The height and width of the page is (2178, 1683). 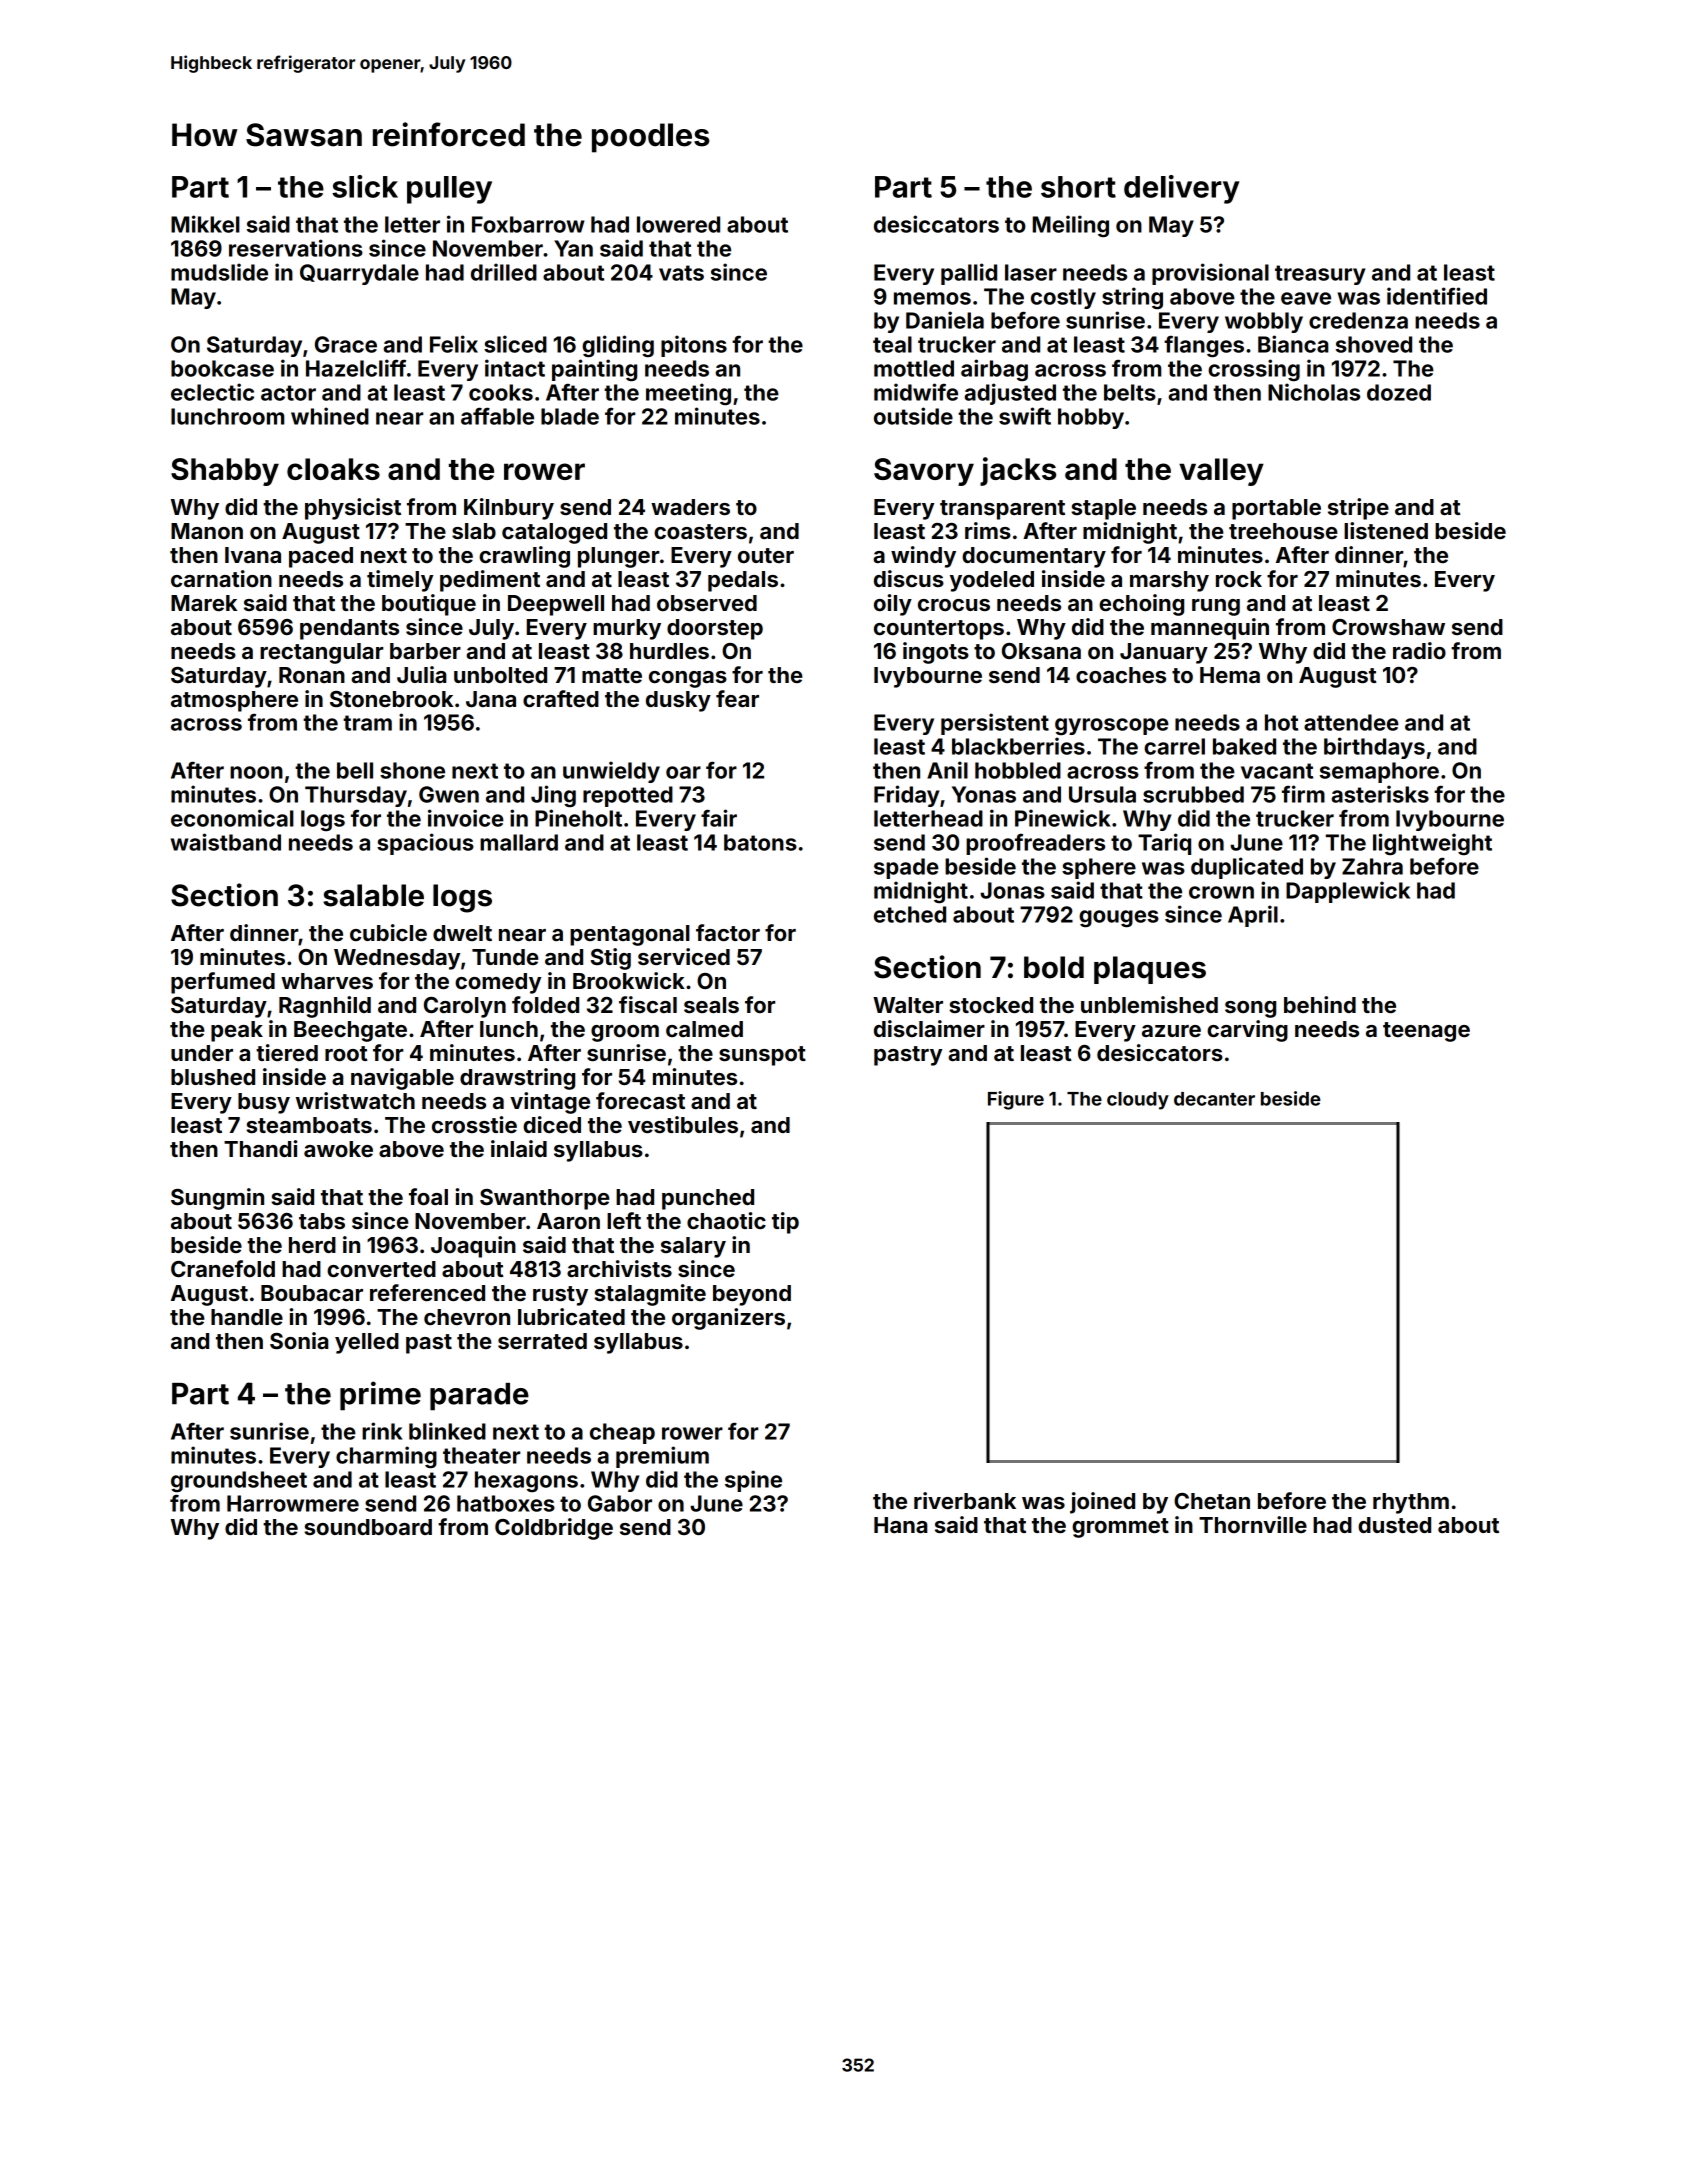 I want to click on teal, so click(x=892, y=344).
